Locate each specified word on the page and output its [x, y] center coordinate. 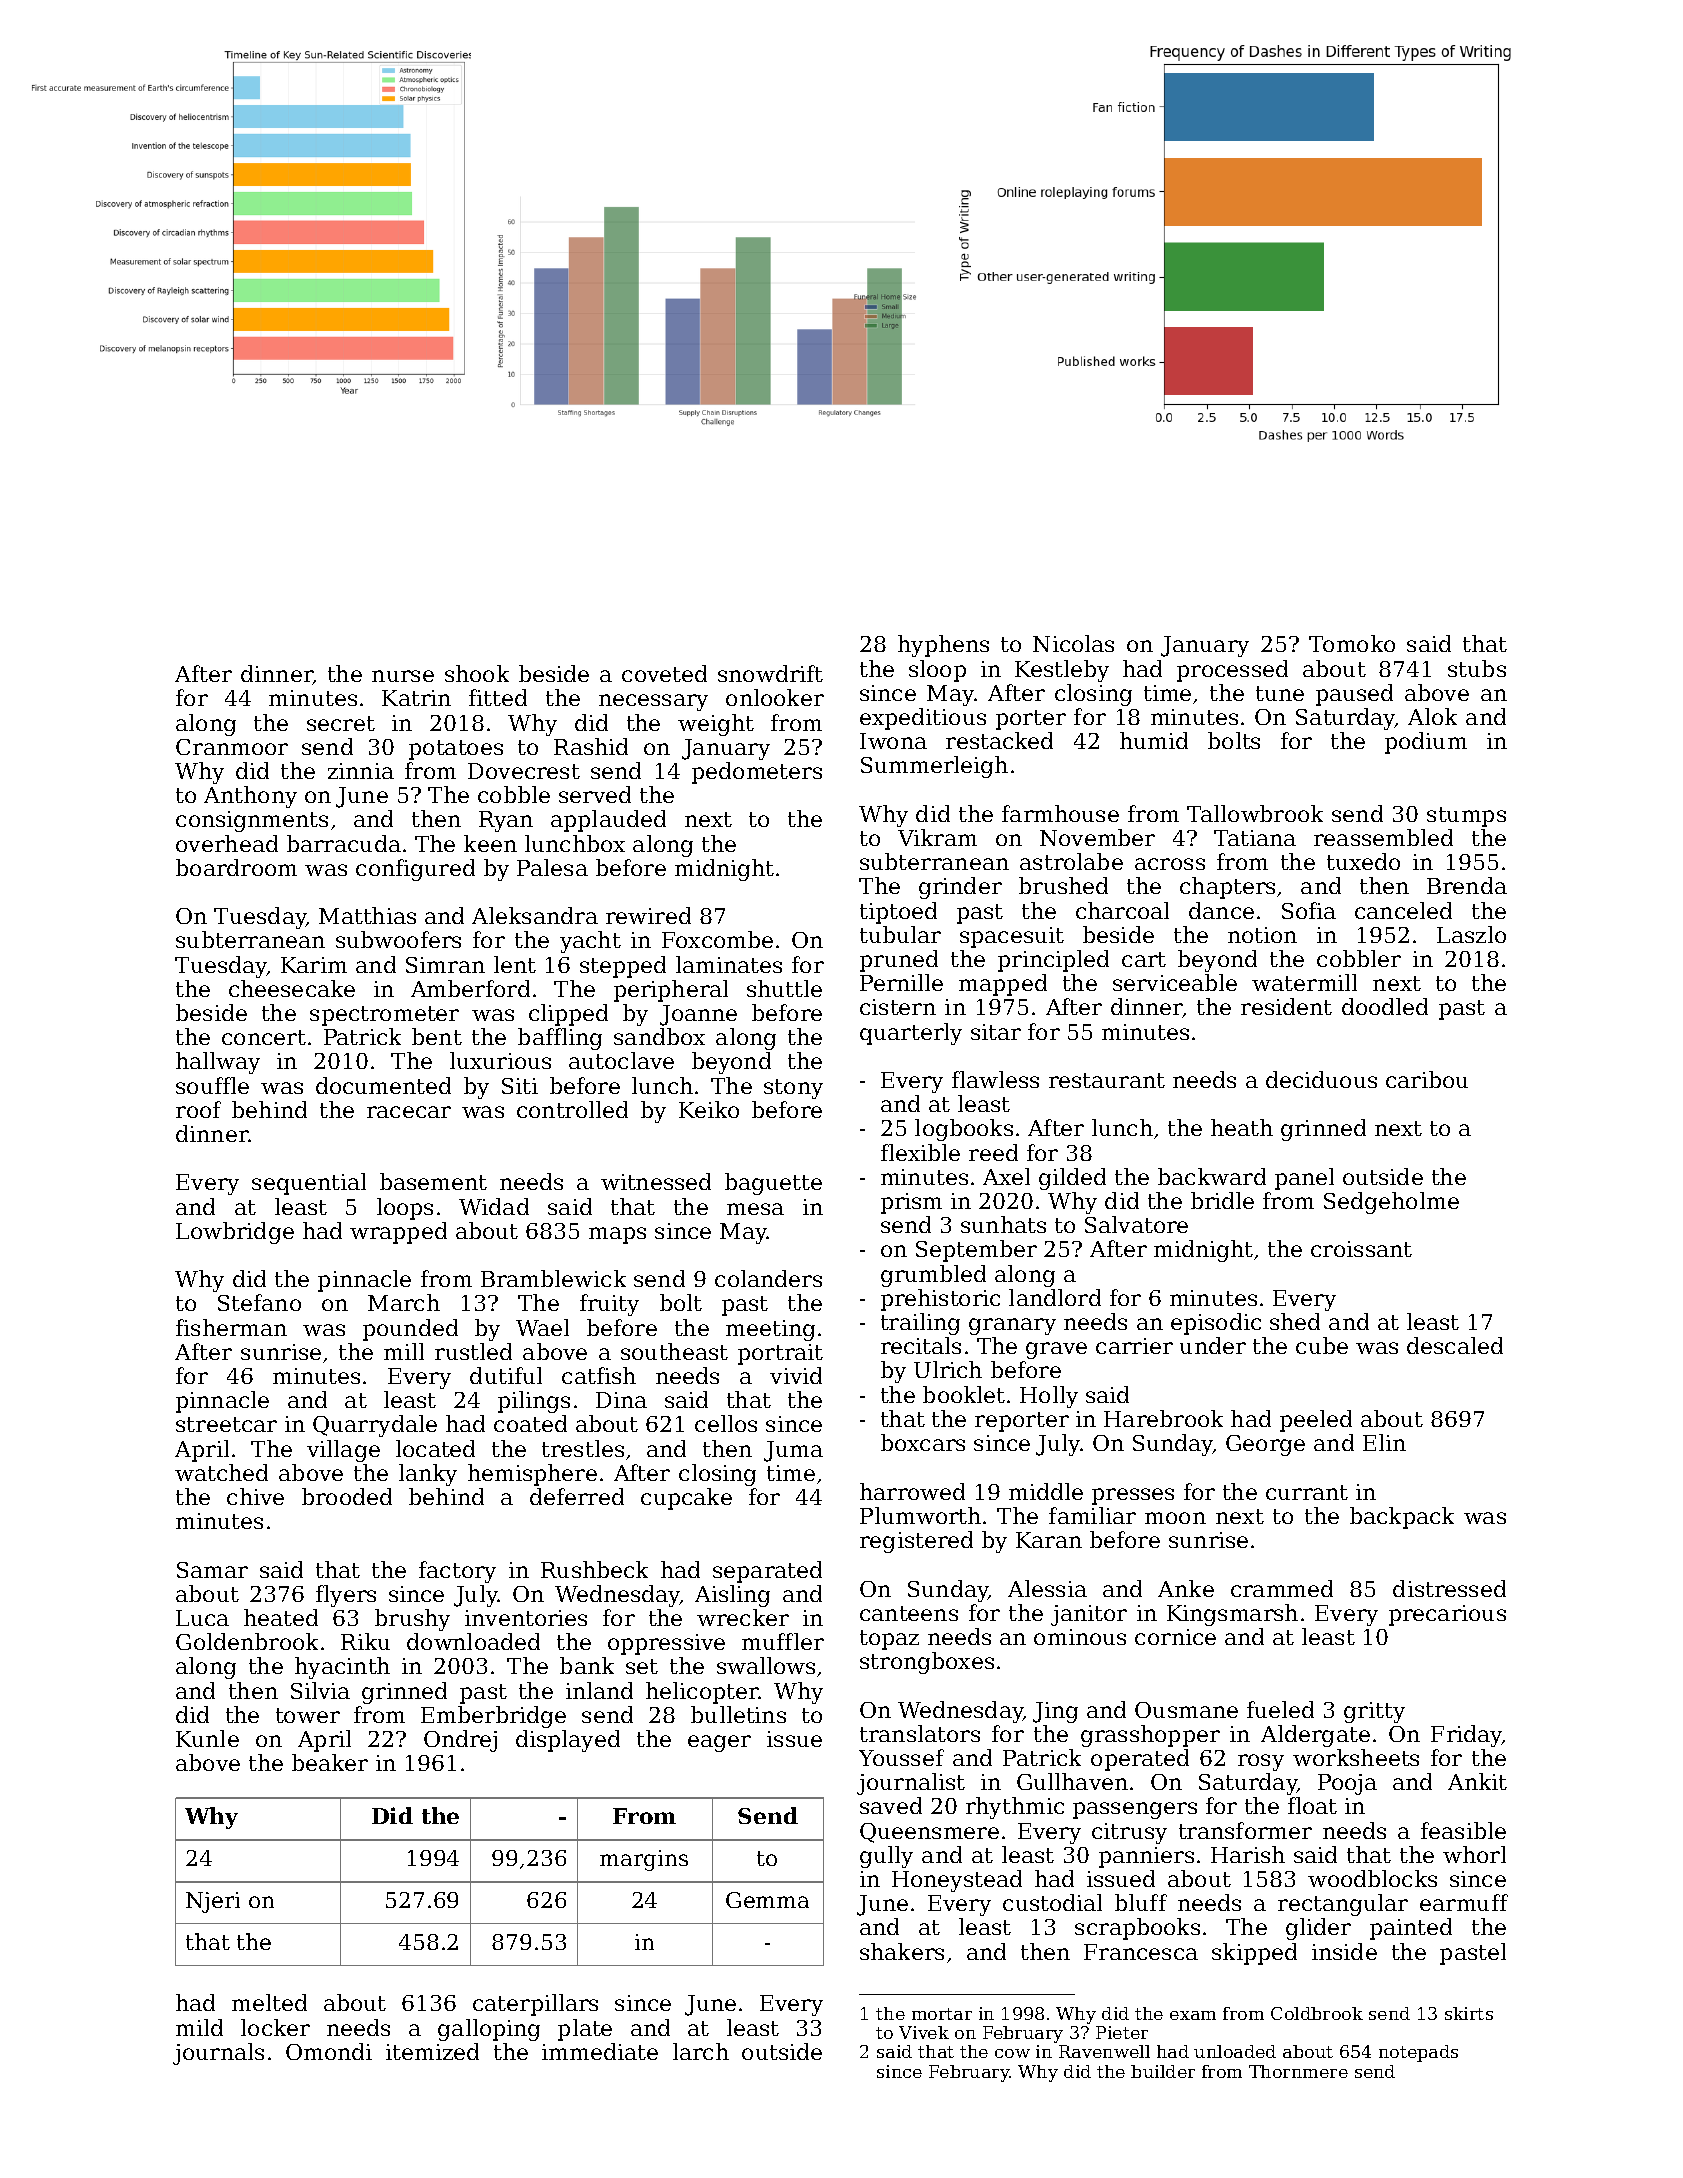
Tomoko [1352, 643]
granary [1012, 1326]
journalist [911, 1784]
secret [341, 723]
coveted [664, 673]
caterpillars [535, 2005]
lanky [428, 1475]
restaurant [1107, 1080]
